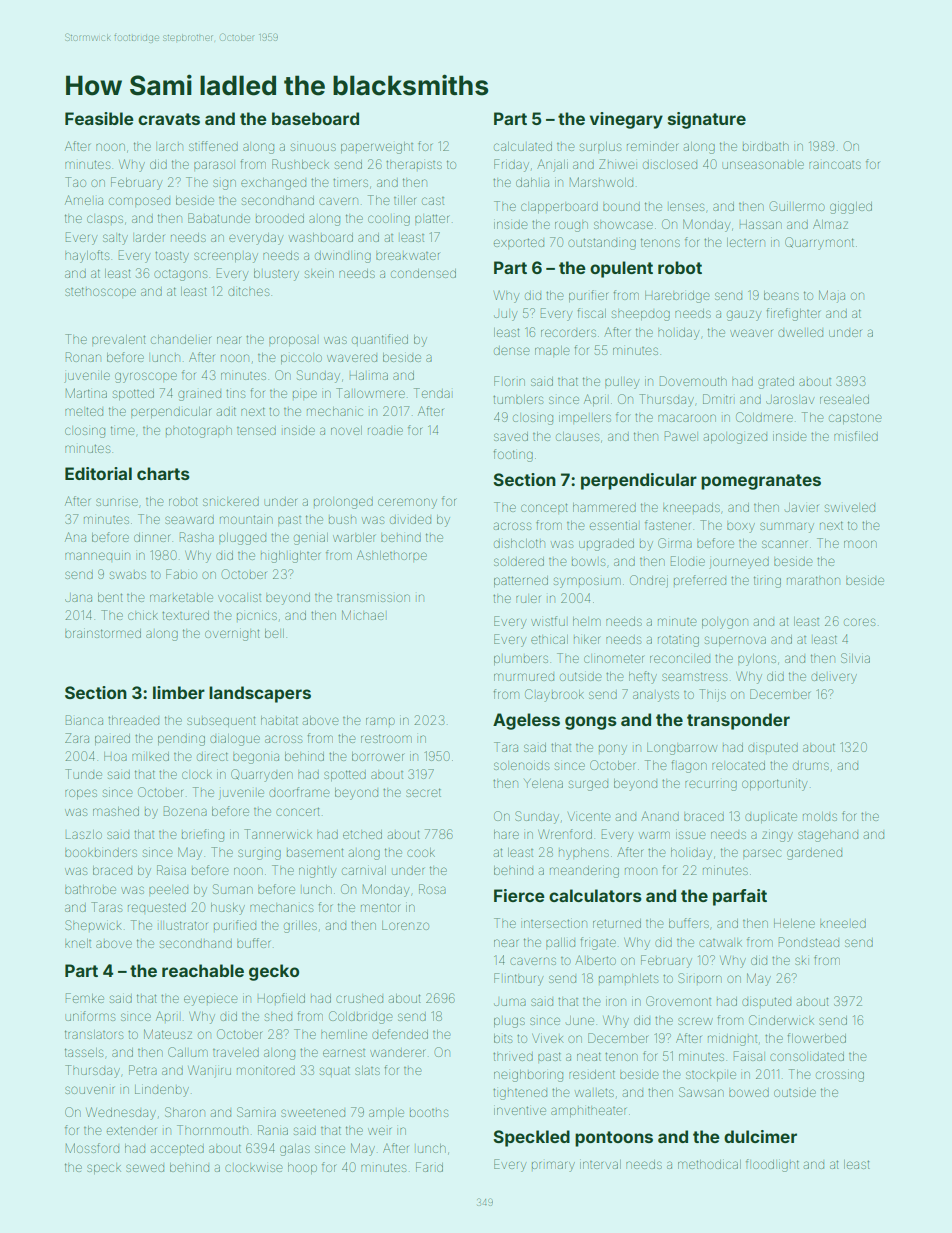 The width and height of the screenshot is (952, 1233). What do you see at coordinates (626, 120) in the screenshot?
I see `vinegary` at bounding box center [626, 120].
